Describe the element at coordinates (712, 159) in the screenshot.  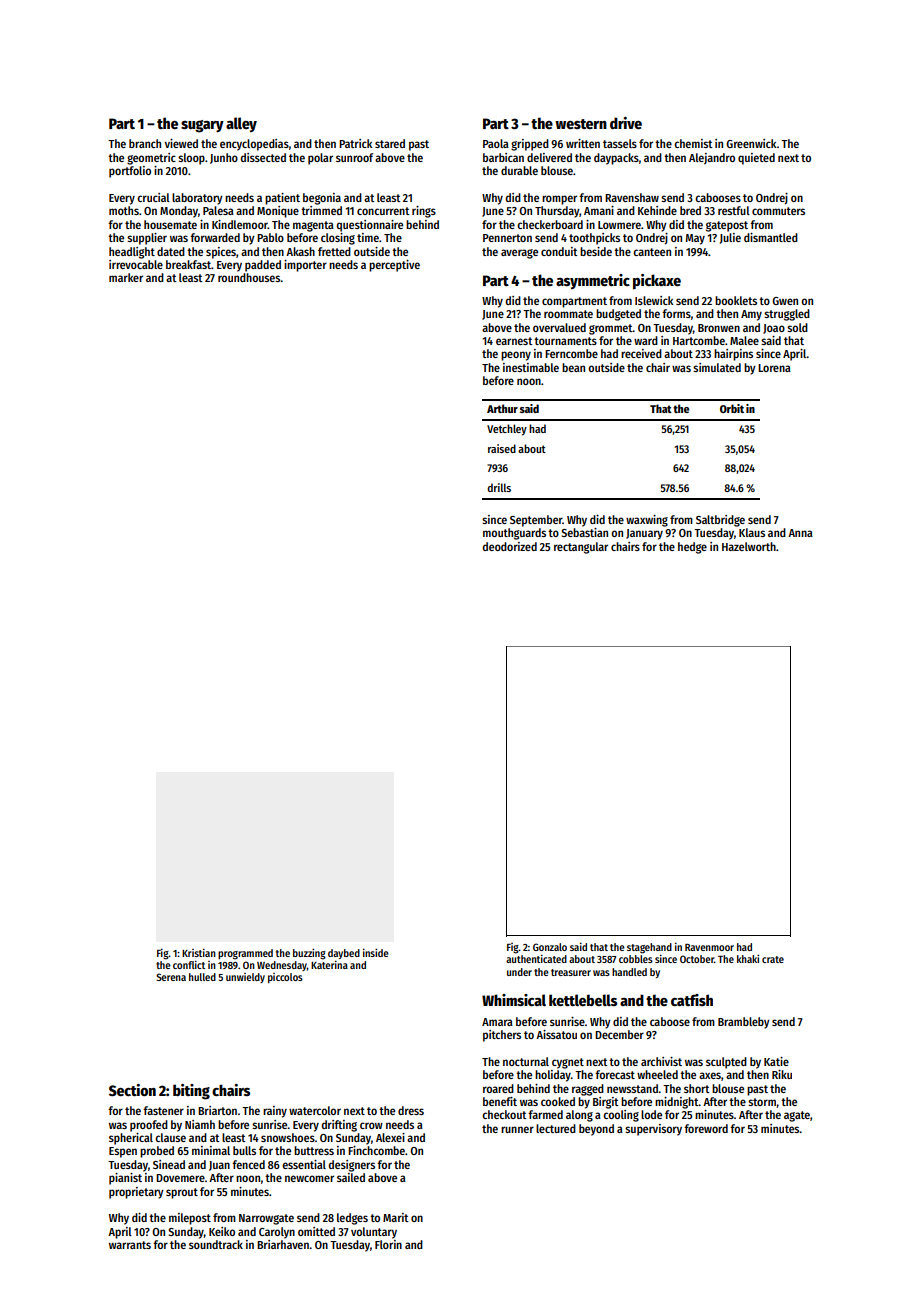
I see `Alejandro` at that location.
